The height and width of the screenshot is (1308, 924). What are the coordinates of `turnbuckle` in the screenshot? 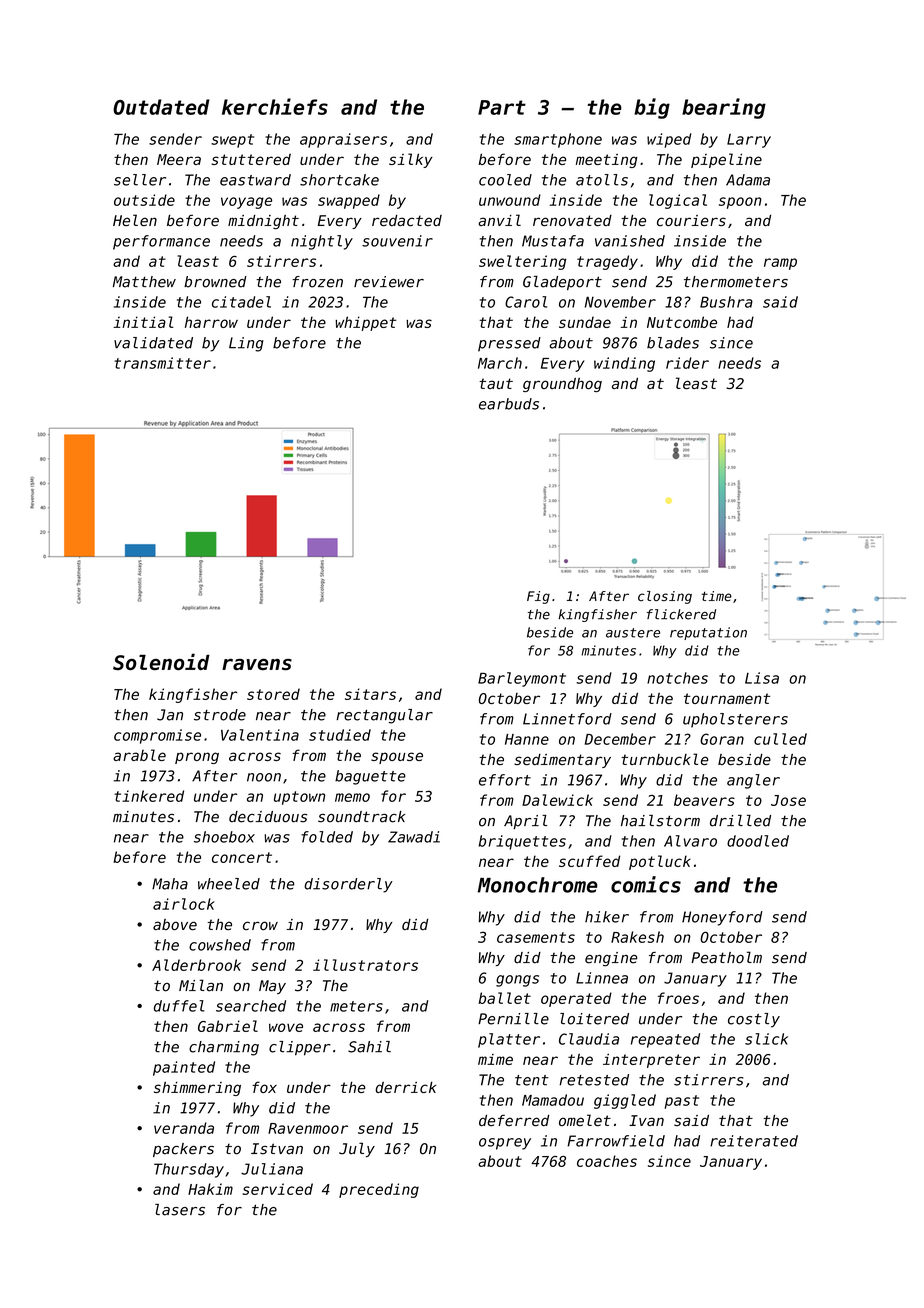 It's located at (664, 759).
